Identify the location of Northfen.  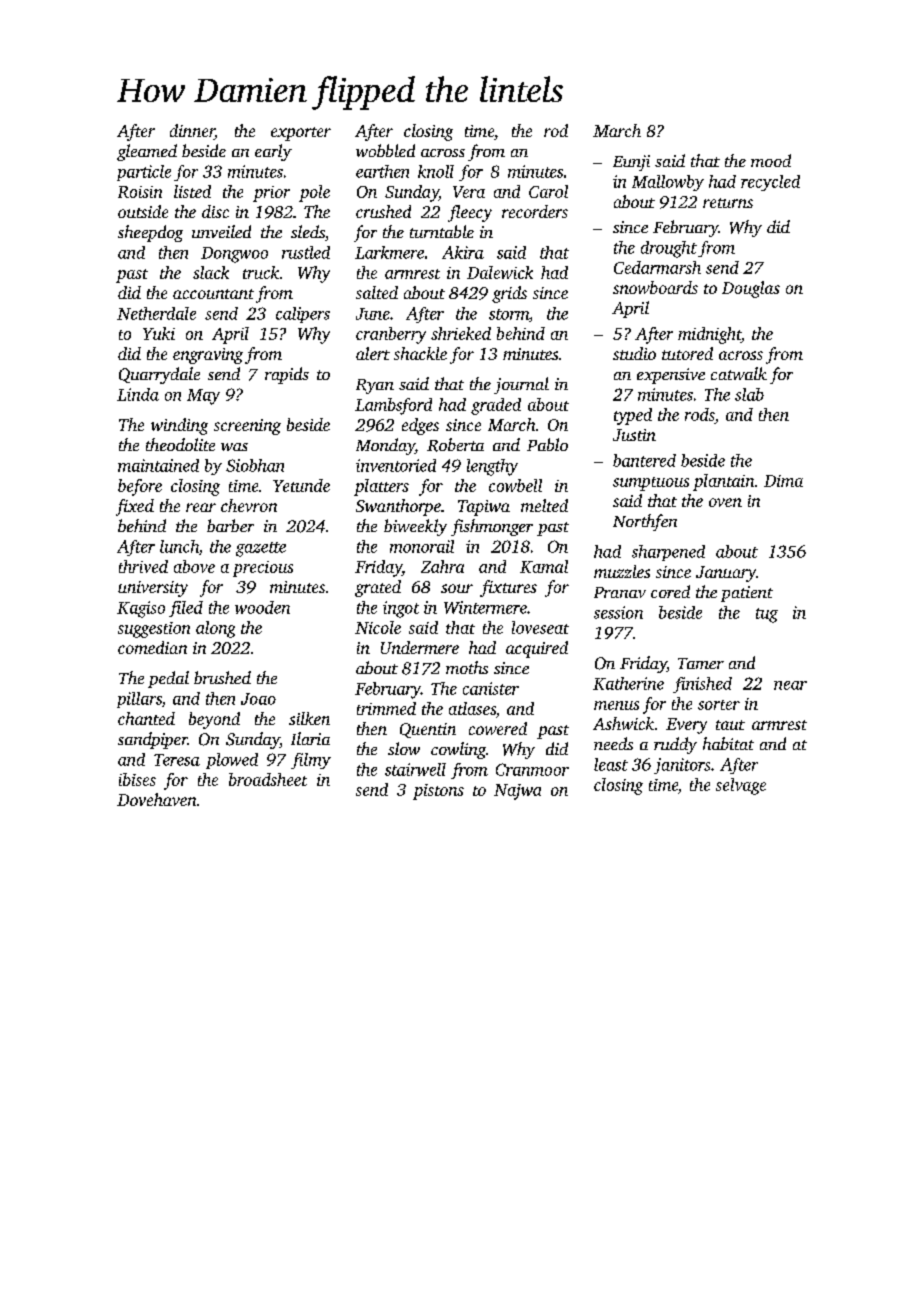
(645, 522).
